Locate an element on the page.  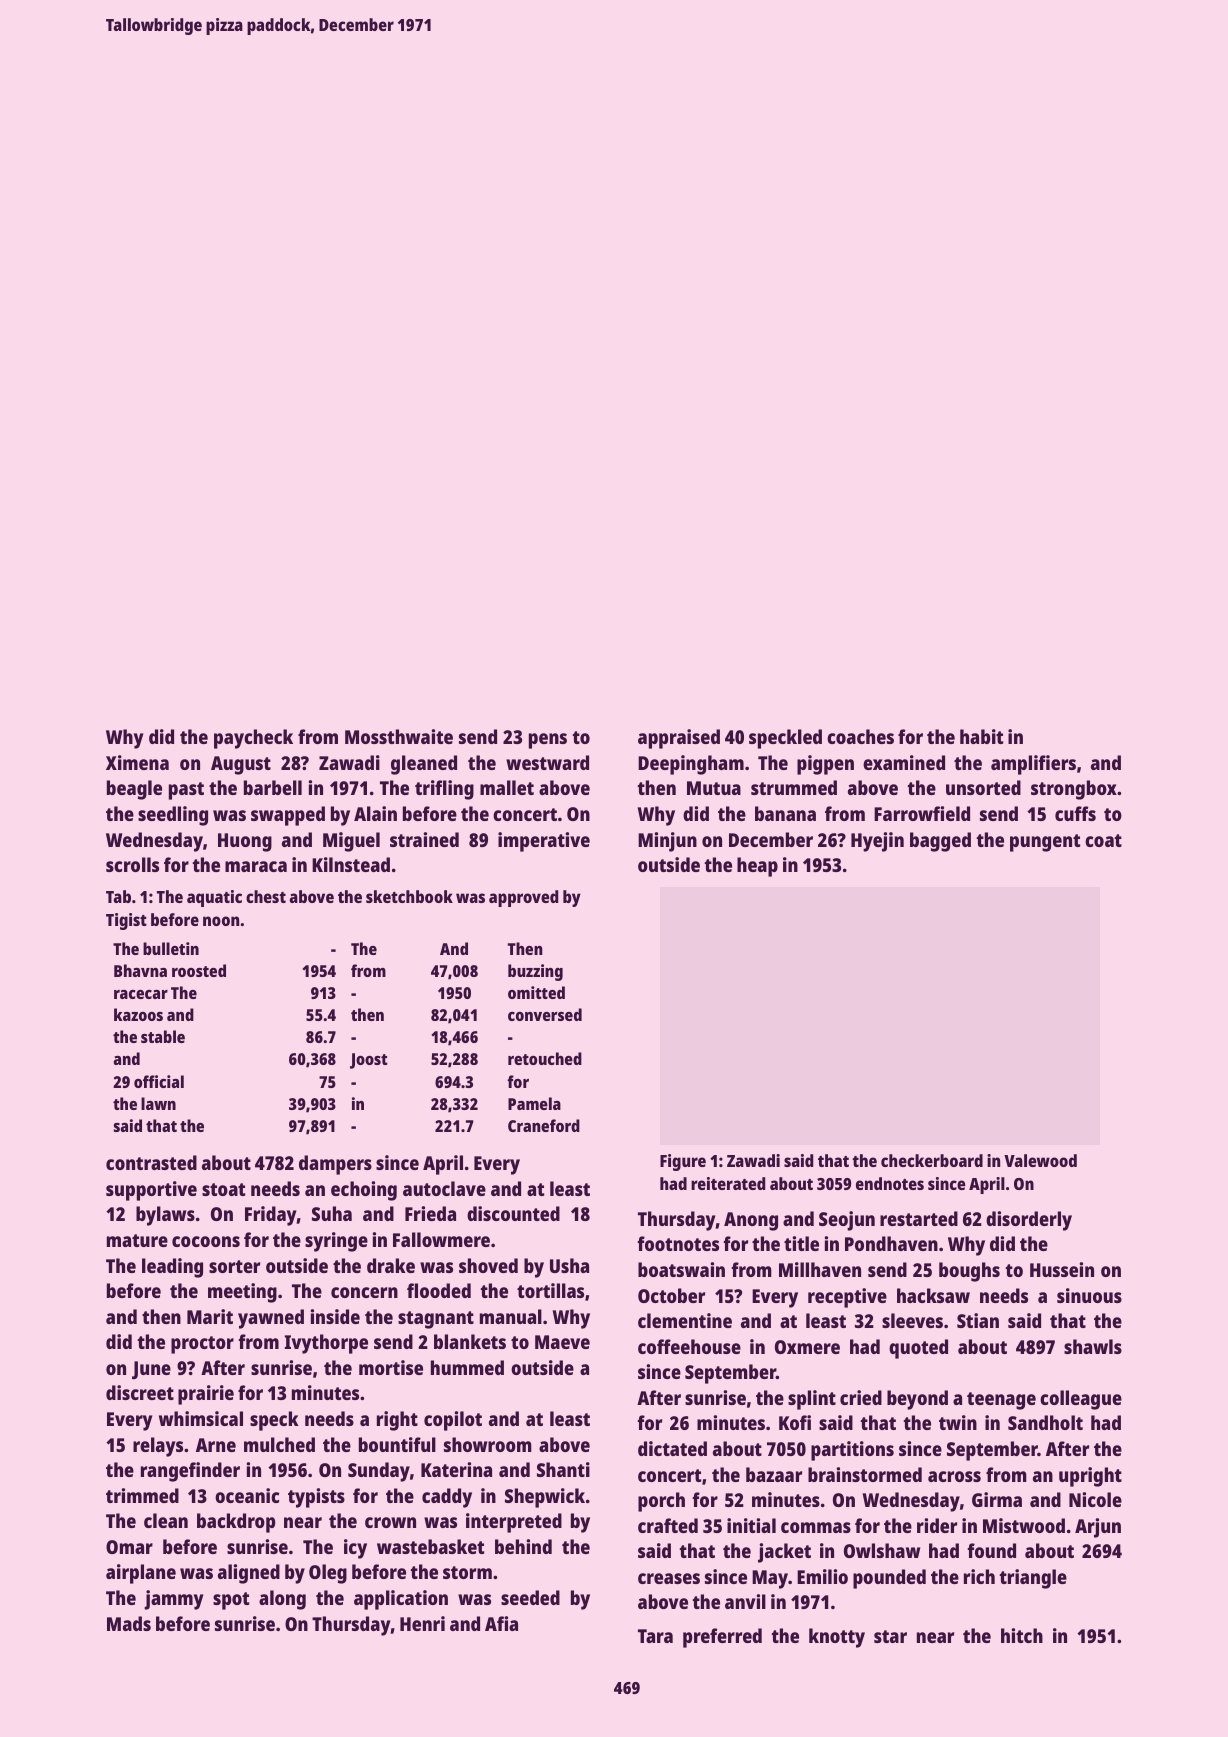
spot is located at coordinates (231, 1601).
